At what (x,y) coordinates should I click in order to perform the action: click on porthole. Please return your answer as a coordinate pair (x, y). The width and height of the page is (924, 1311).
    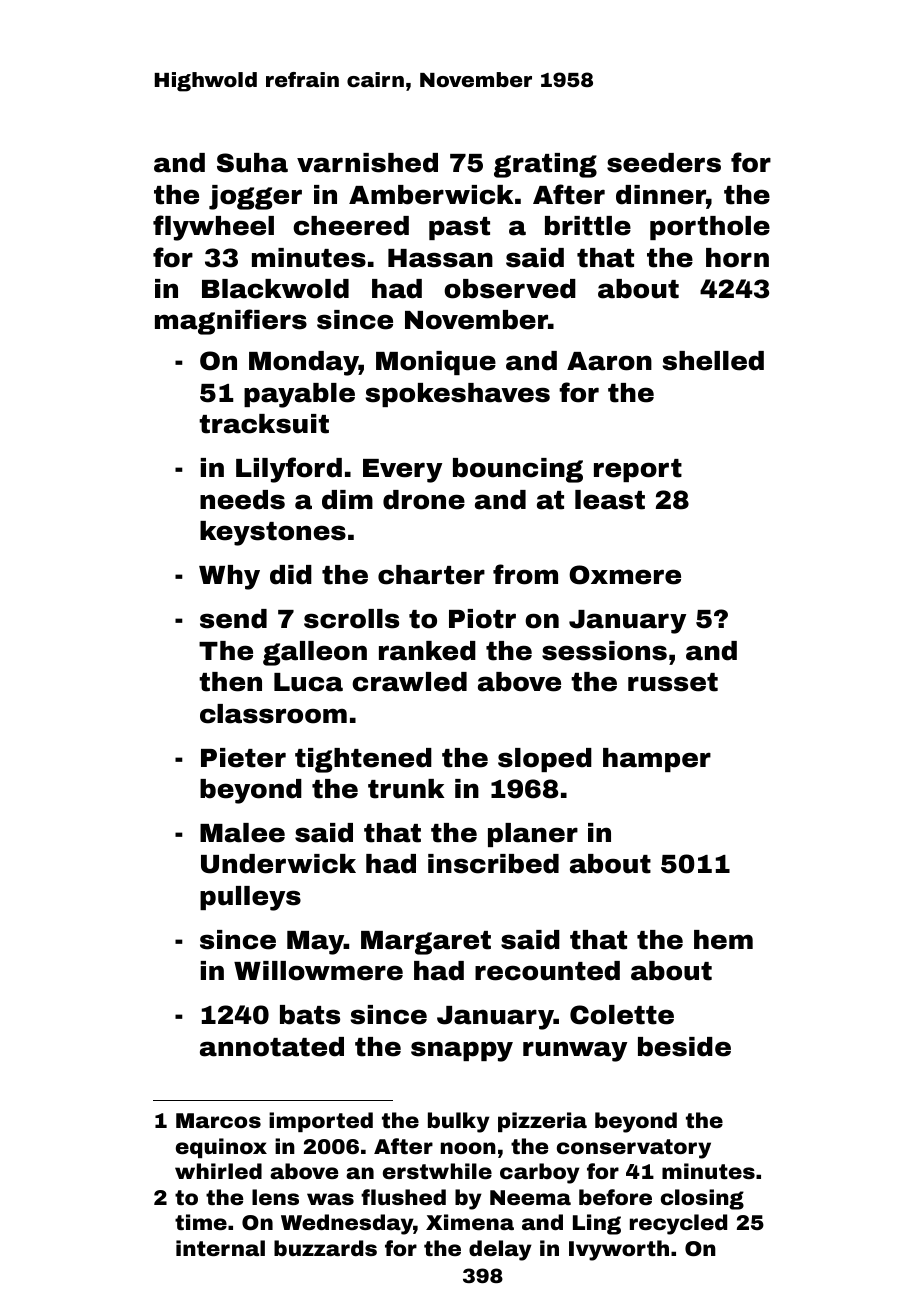
    Looking at the image, I should click on (710, 228).
